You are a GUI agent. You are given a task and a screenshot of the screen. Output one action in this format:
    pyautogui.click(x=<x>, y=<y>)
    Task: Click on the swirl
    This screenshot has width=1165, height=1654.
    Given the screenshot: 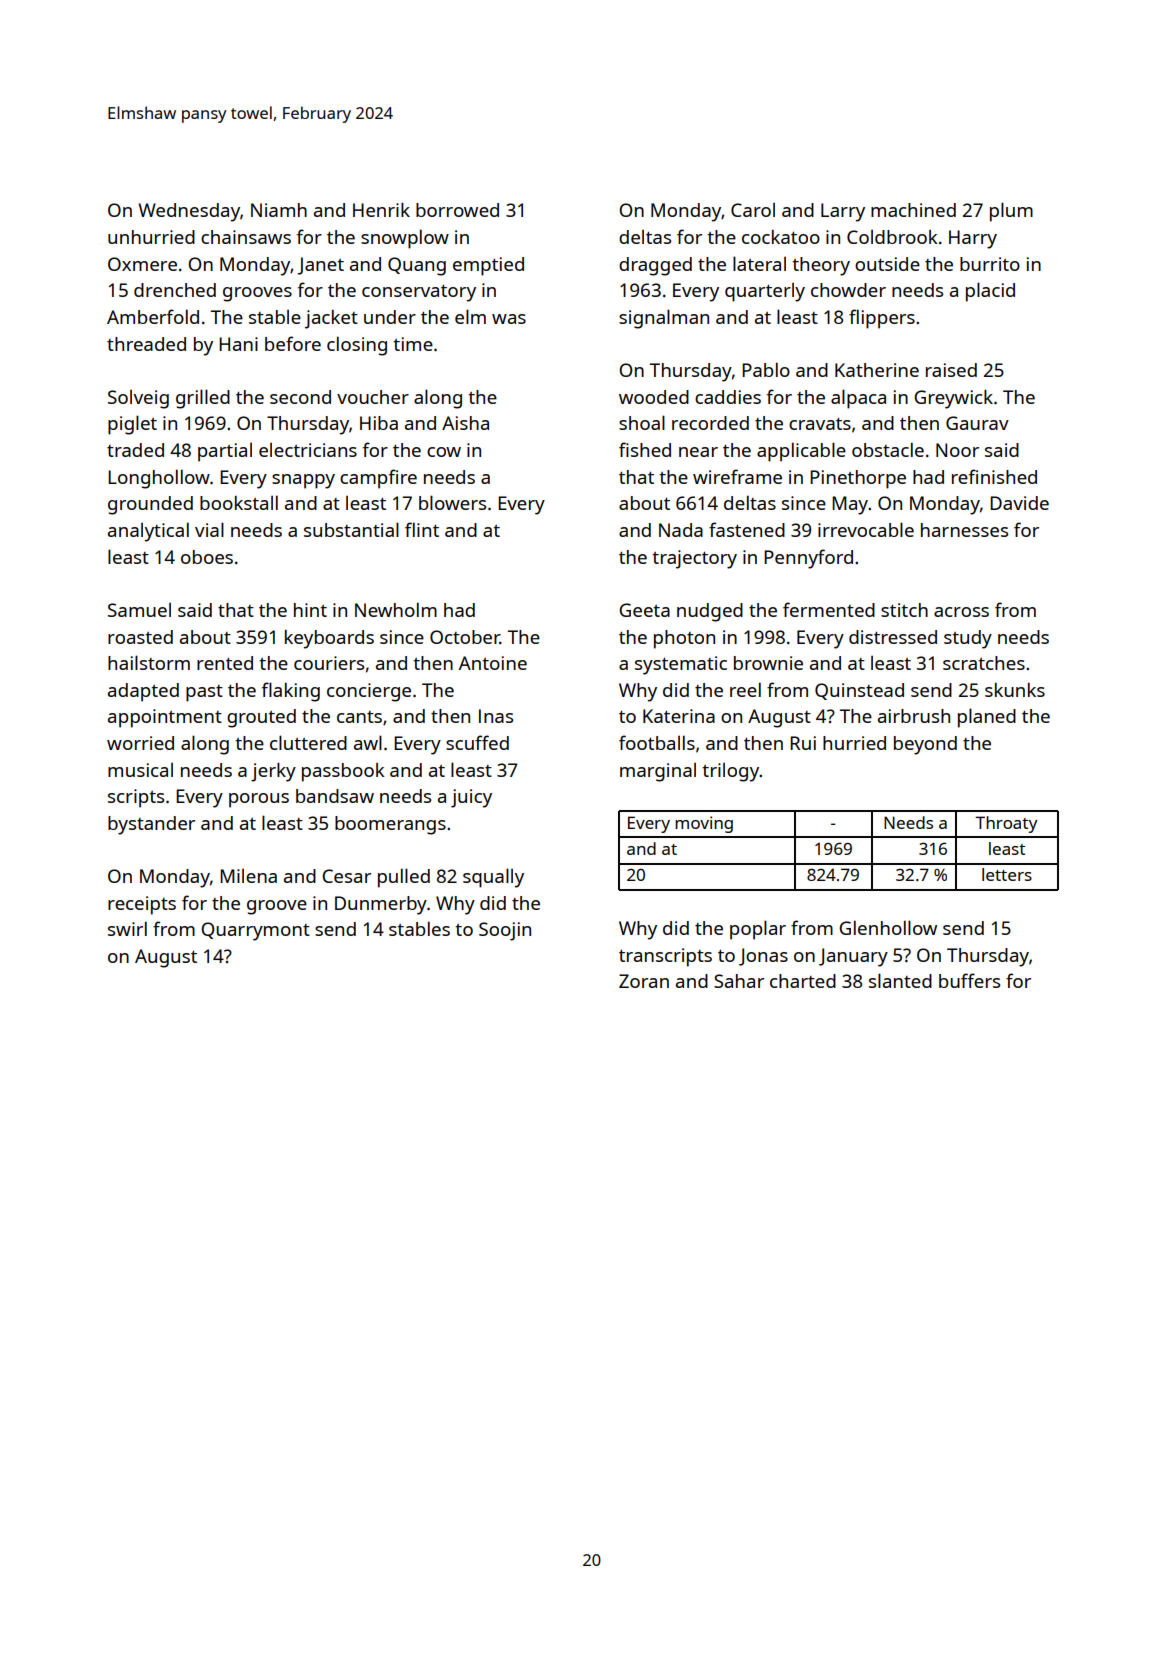 What is the action you would take?
    pyautogui.click(x=127, y=928)
